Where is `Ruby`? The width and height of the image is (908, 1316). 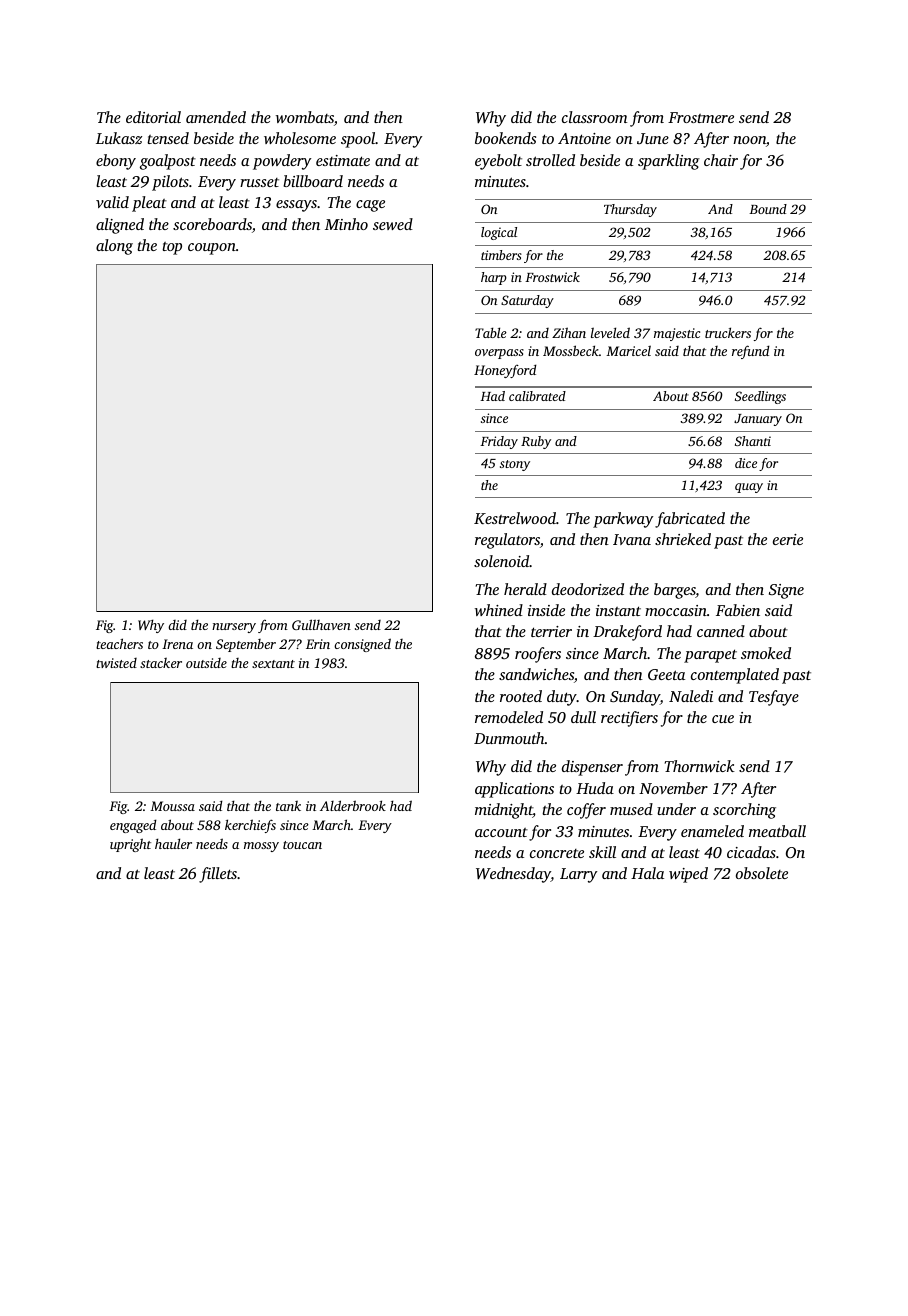
Ruby is located at coordinates (536, 442).
